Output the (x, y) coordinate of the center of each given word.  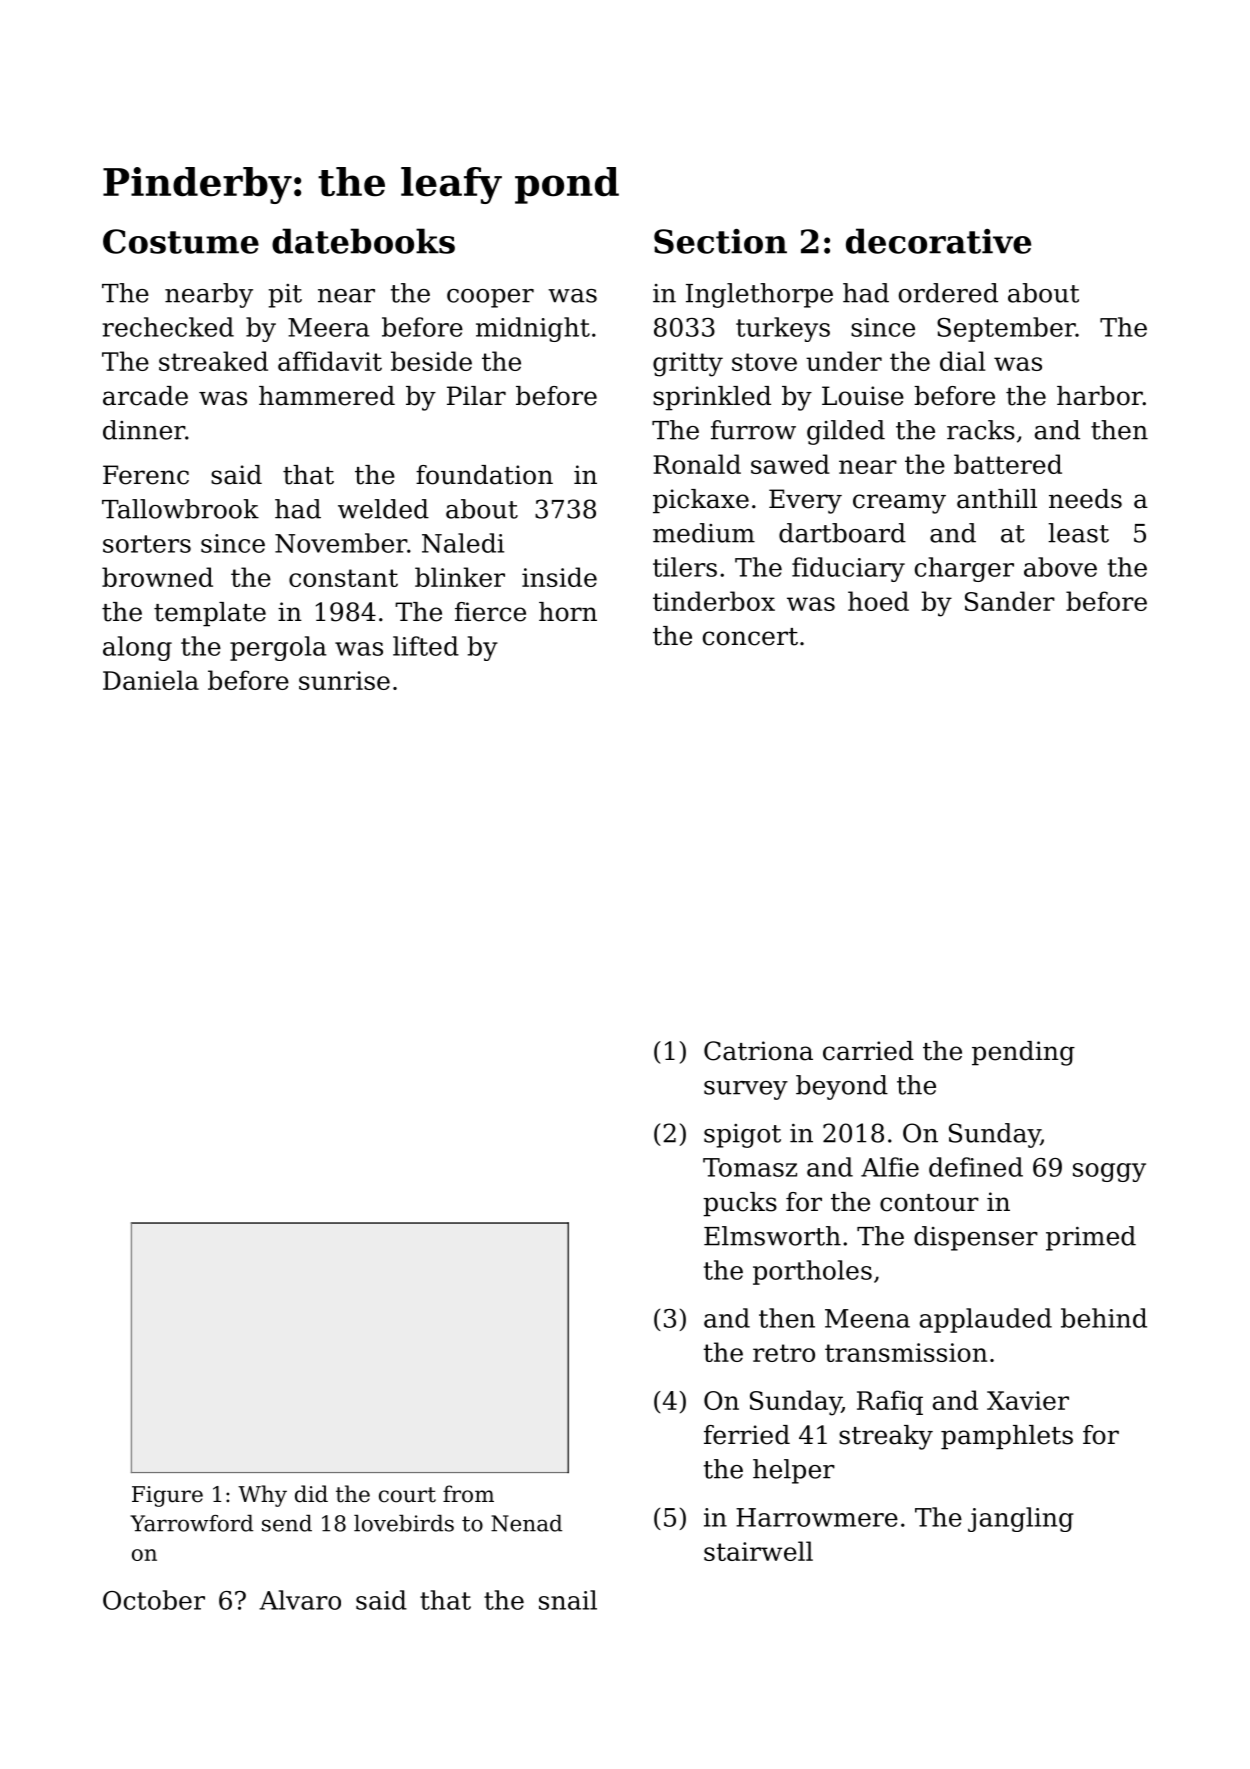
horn (568, 612)
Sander (1010, 601)
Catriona (758, 1051)
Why (262, 1496)
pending (1023, 1053)
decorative (938, 241)
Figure (167, 1496)
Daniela (151, 680)
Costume (181, 241)
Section (720, 241)
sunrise (344, 680)
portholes (812, 1272)
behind (1104, 1318)
